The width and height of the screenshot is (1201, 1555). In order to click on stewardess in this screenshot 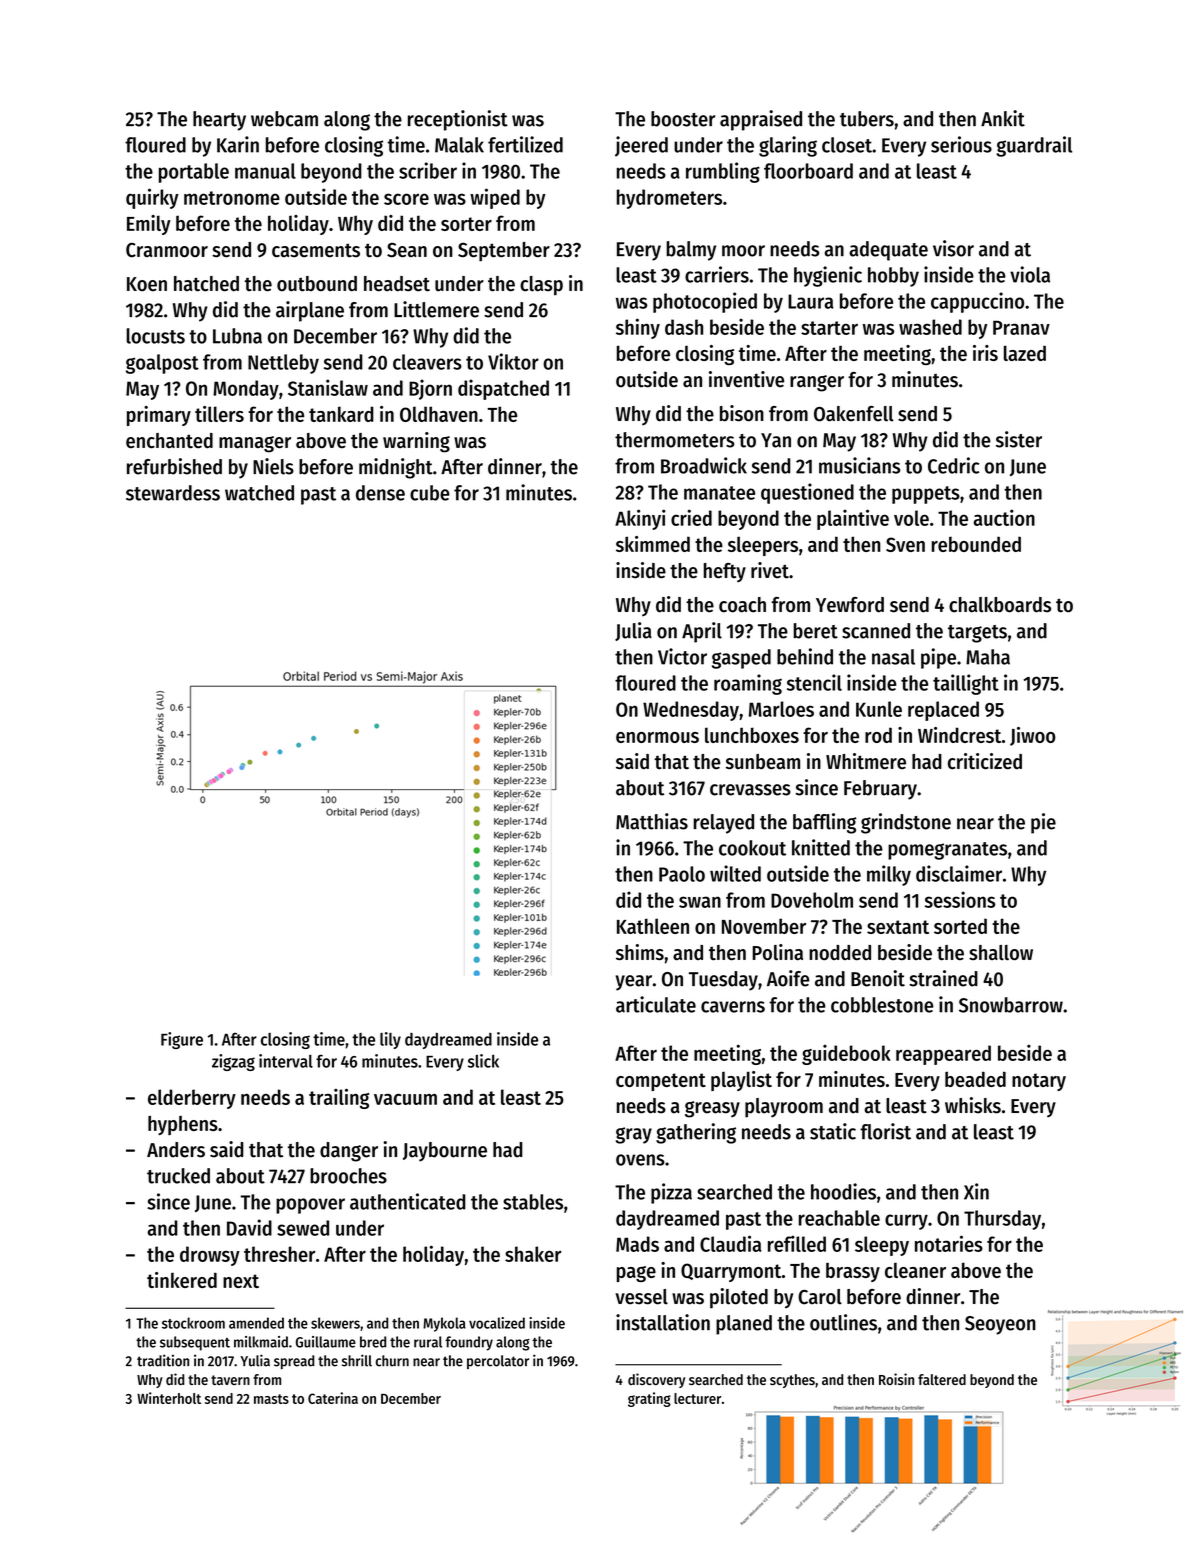, I will do `click(173, 493)`.
